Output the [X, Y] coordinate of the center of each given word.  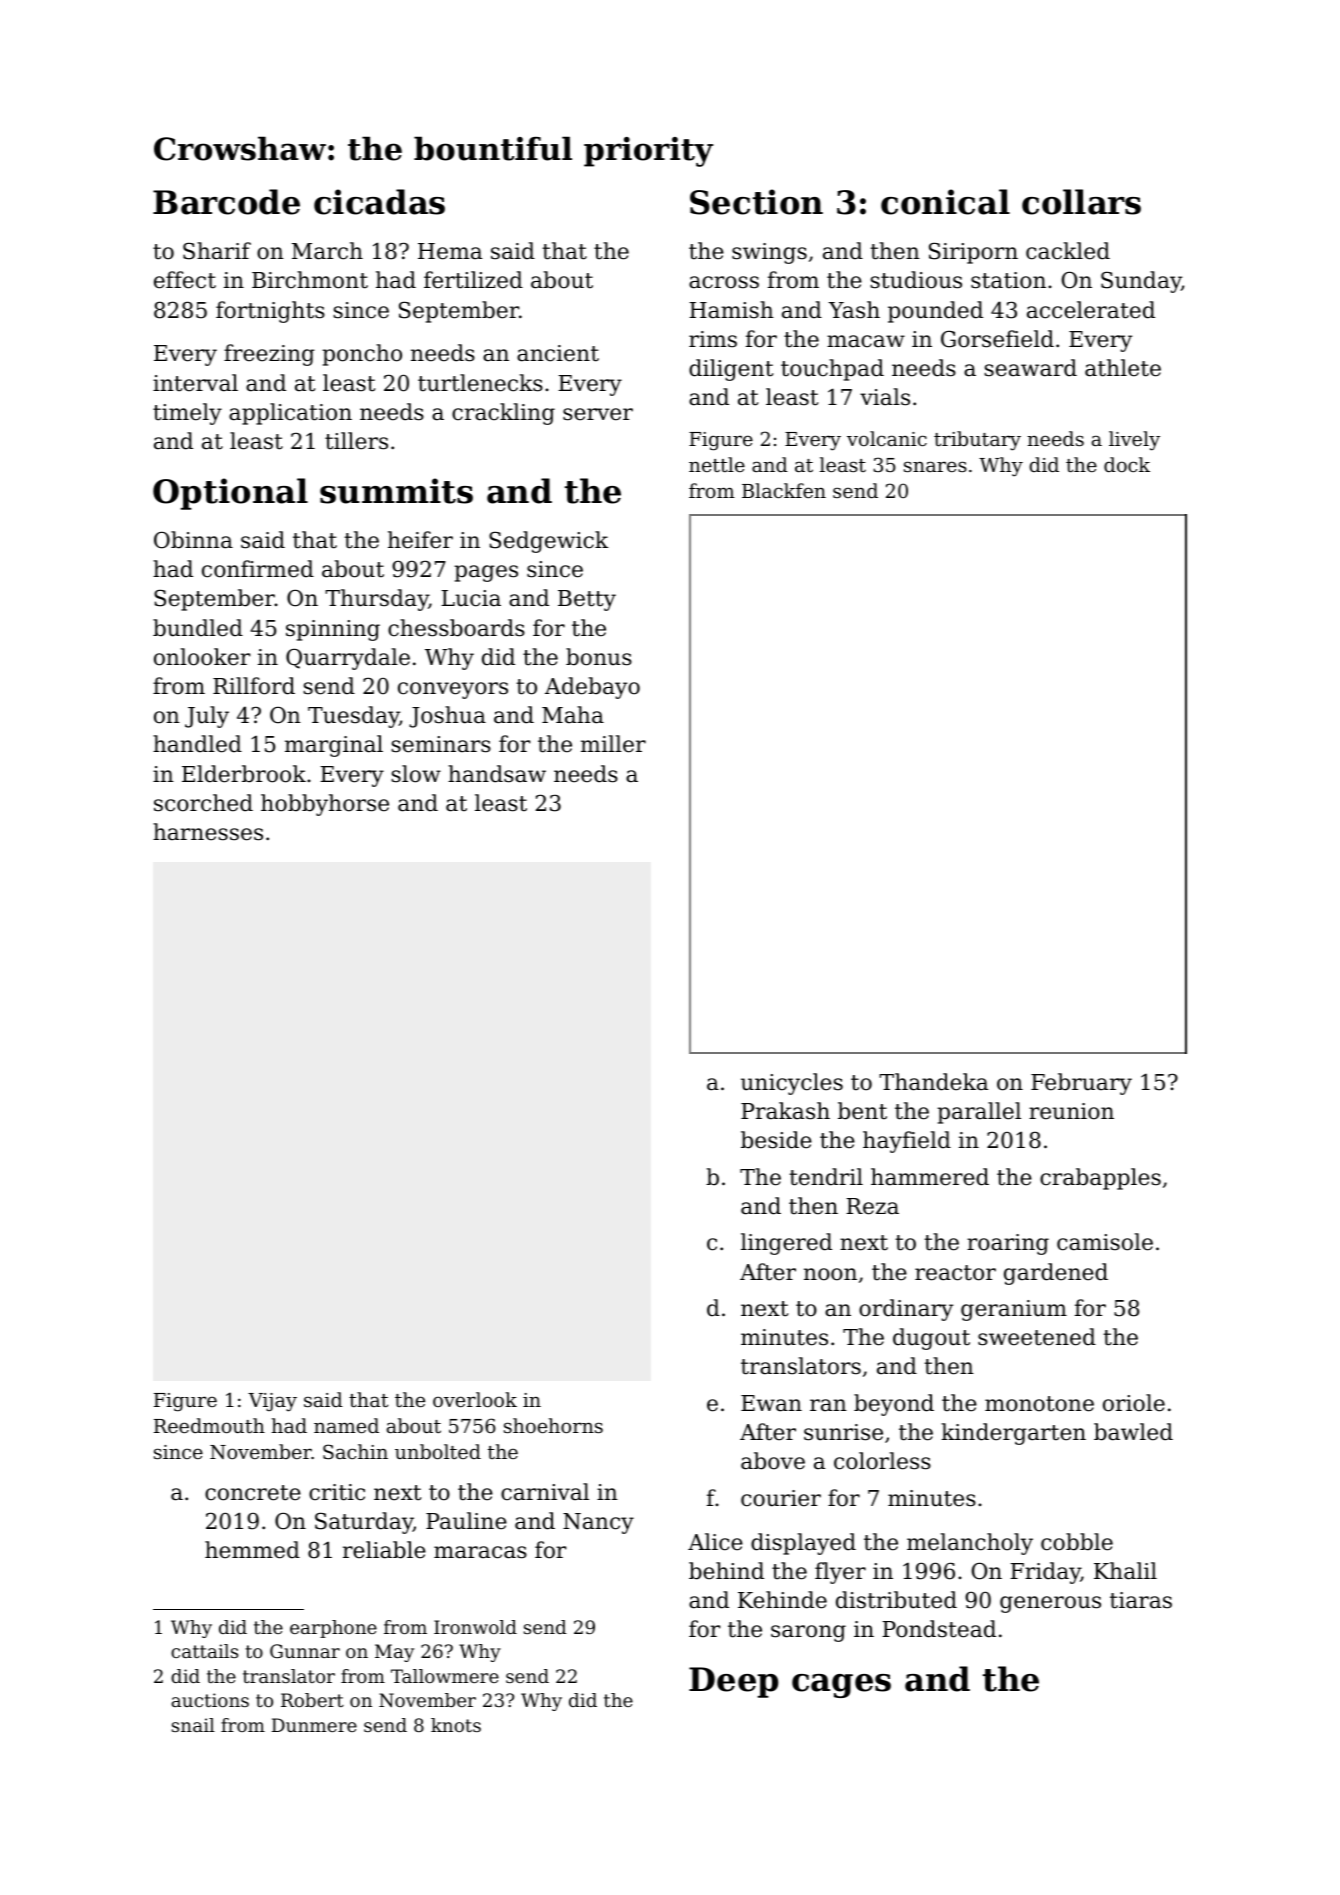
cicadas [379, 202]
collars [1081, 202]
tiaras [1141, 1600]
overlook [475, 1399]
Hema [450, 251]
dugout [931, 1339]
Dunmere [314, 1725]
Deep [733, 1682]
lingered [786, 1244]
